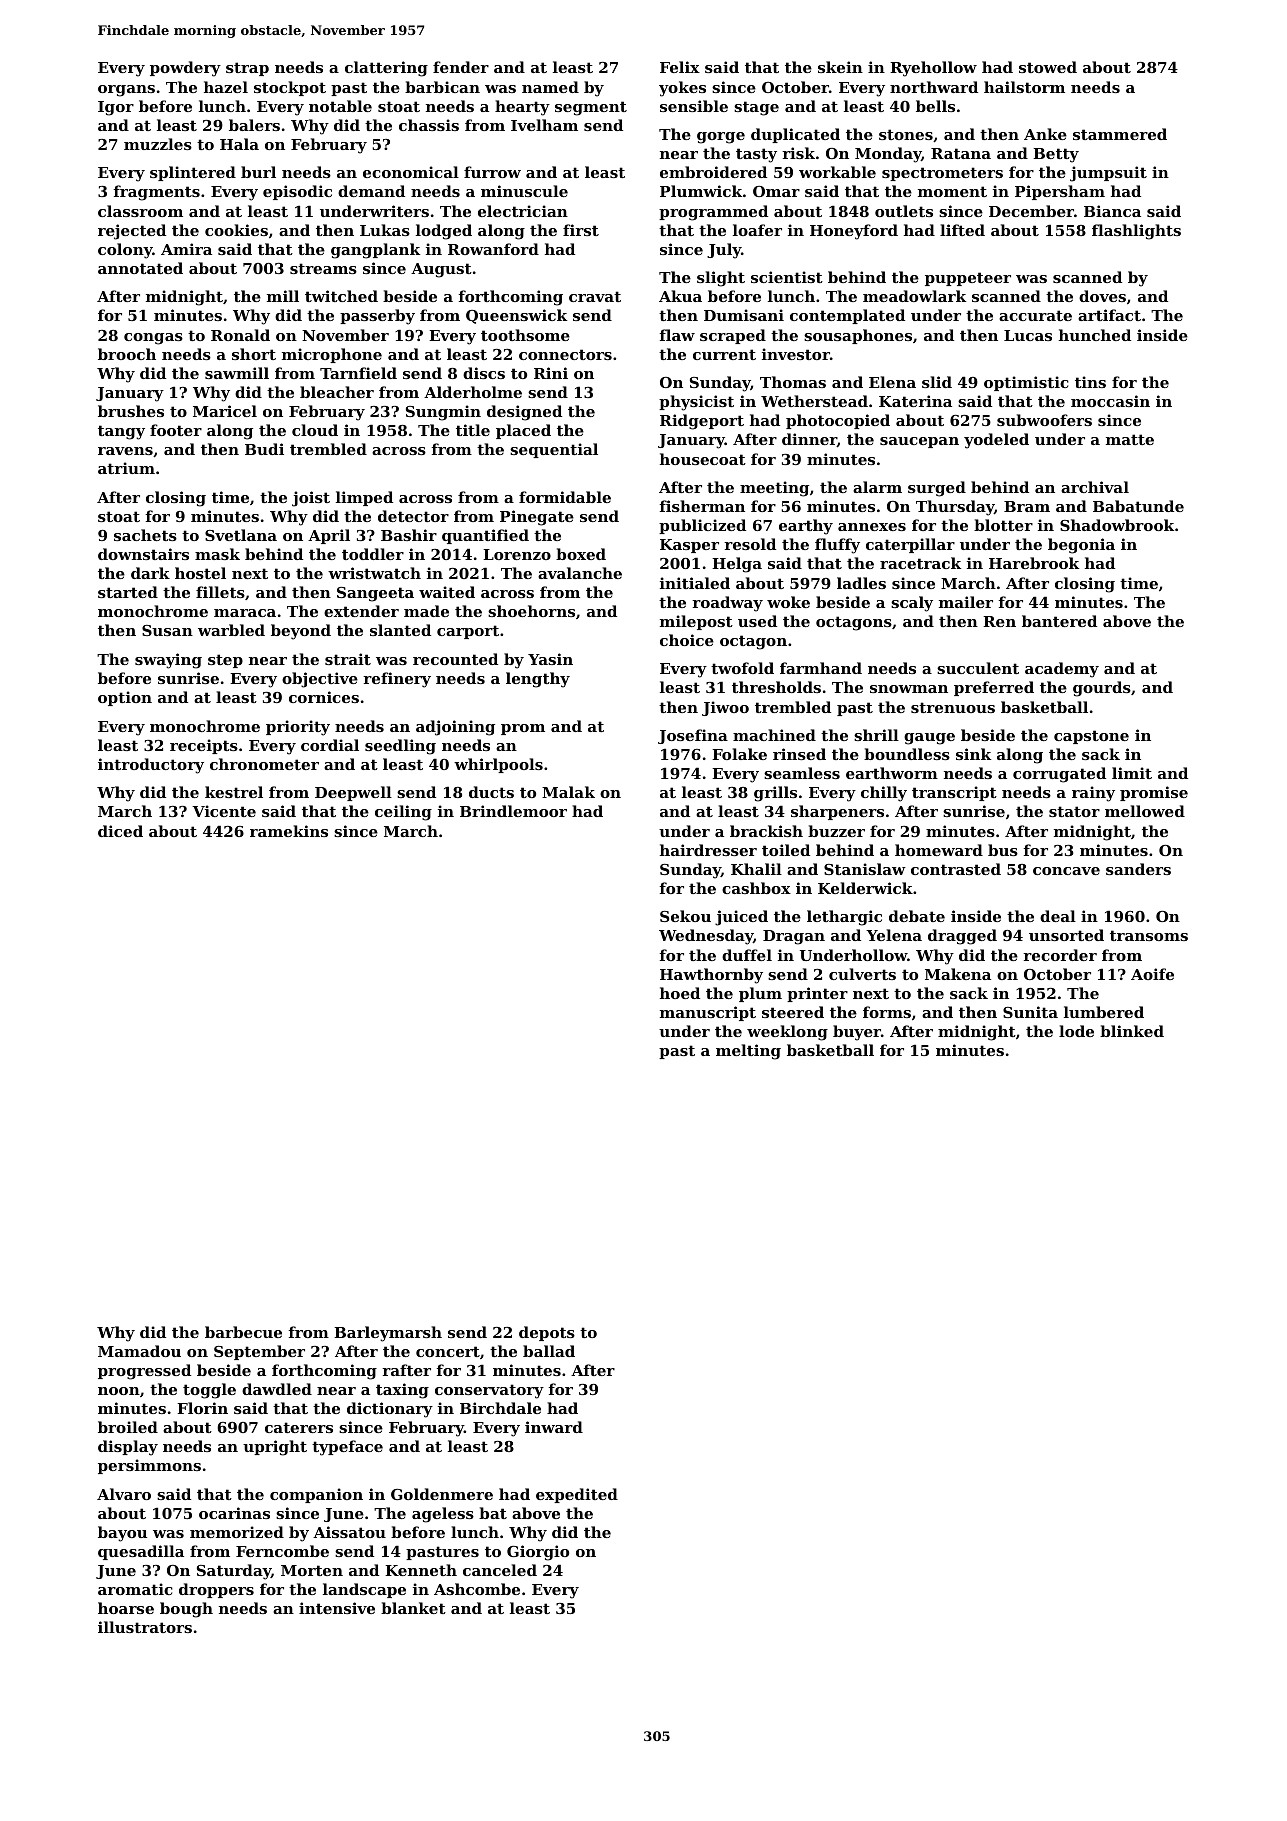 The image size is (1287, 1821). What do you see at coordinates (1117, 525) in the screenshot?
I see `Shadowbrook` at bounding box center [1117, 525].
